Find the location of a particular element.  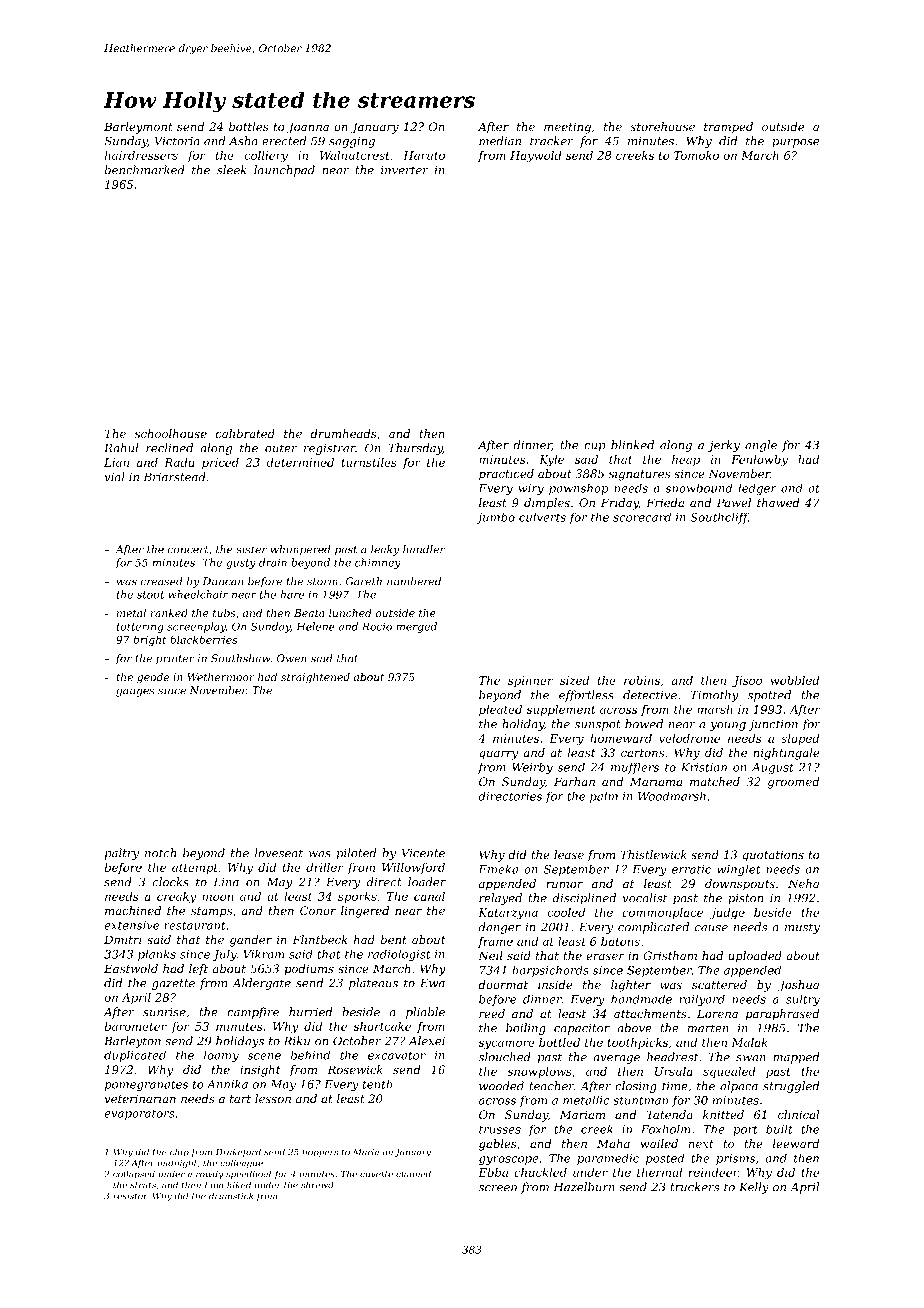

inverter is located at coordinates (404, 170).
